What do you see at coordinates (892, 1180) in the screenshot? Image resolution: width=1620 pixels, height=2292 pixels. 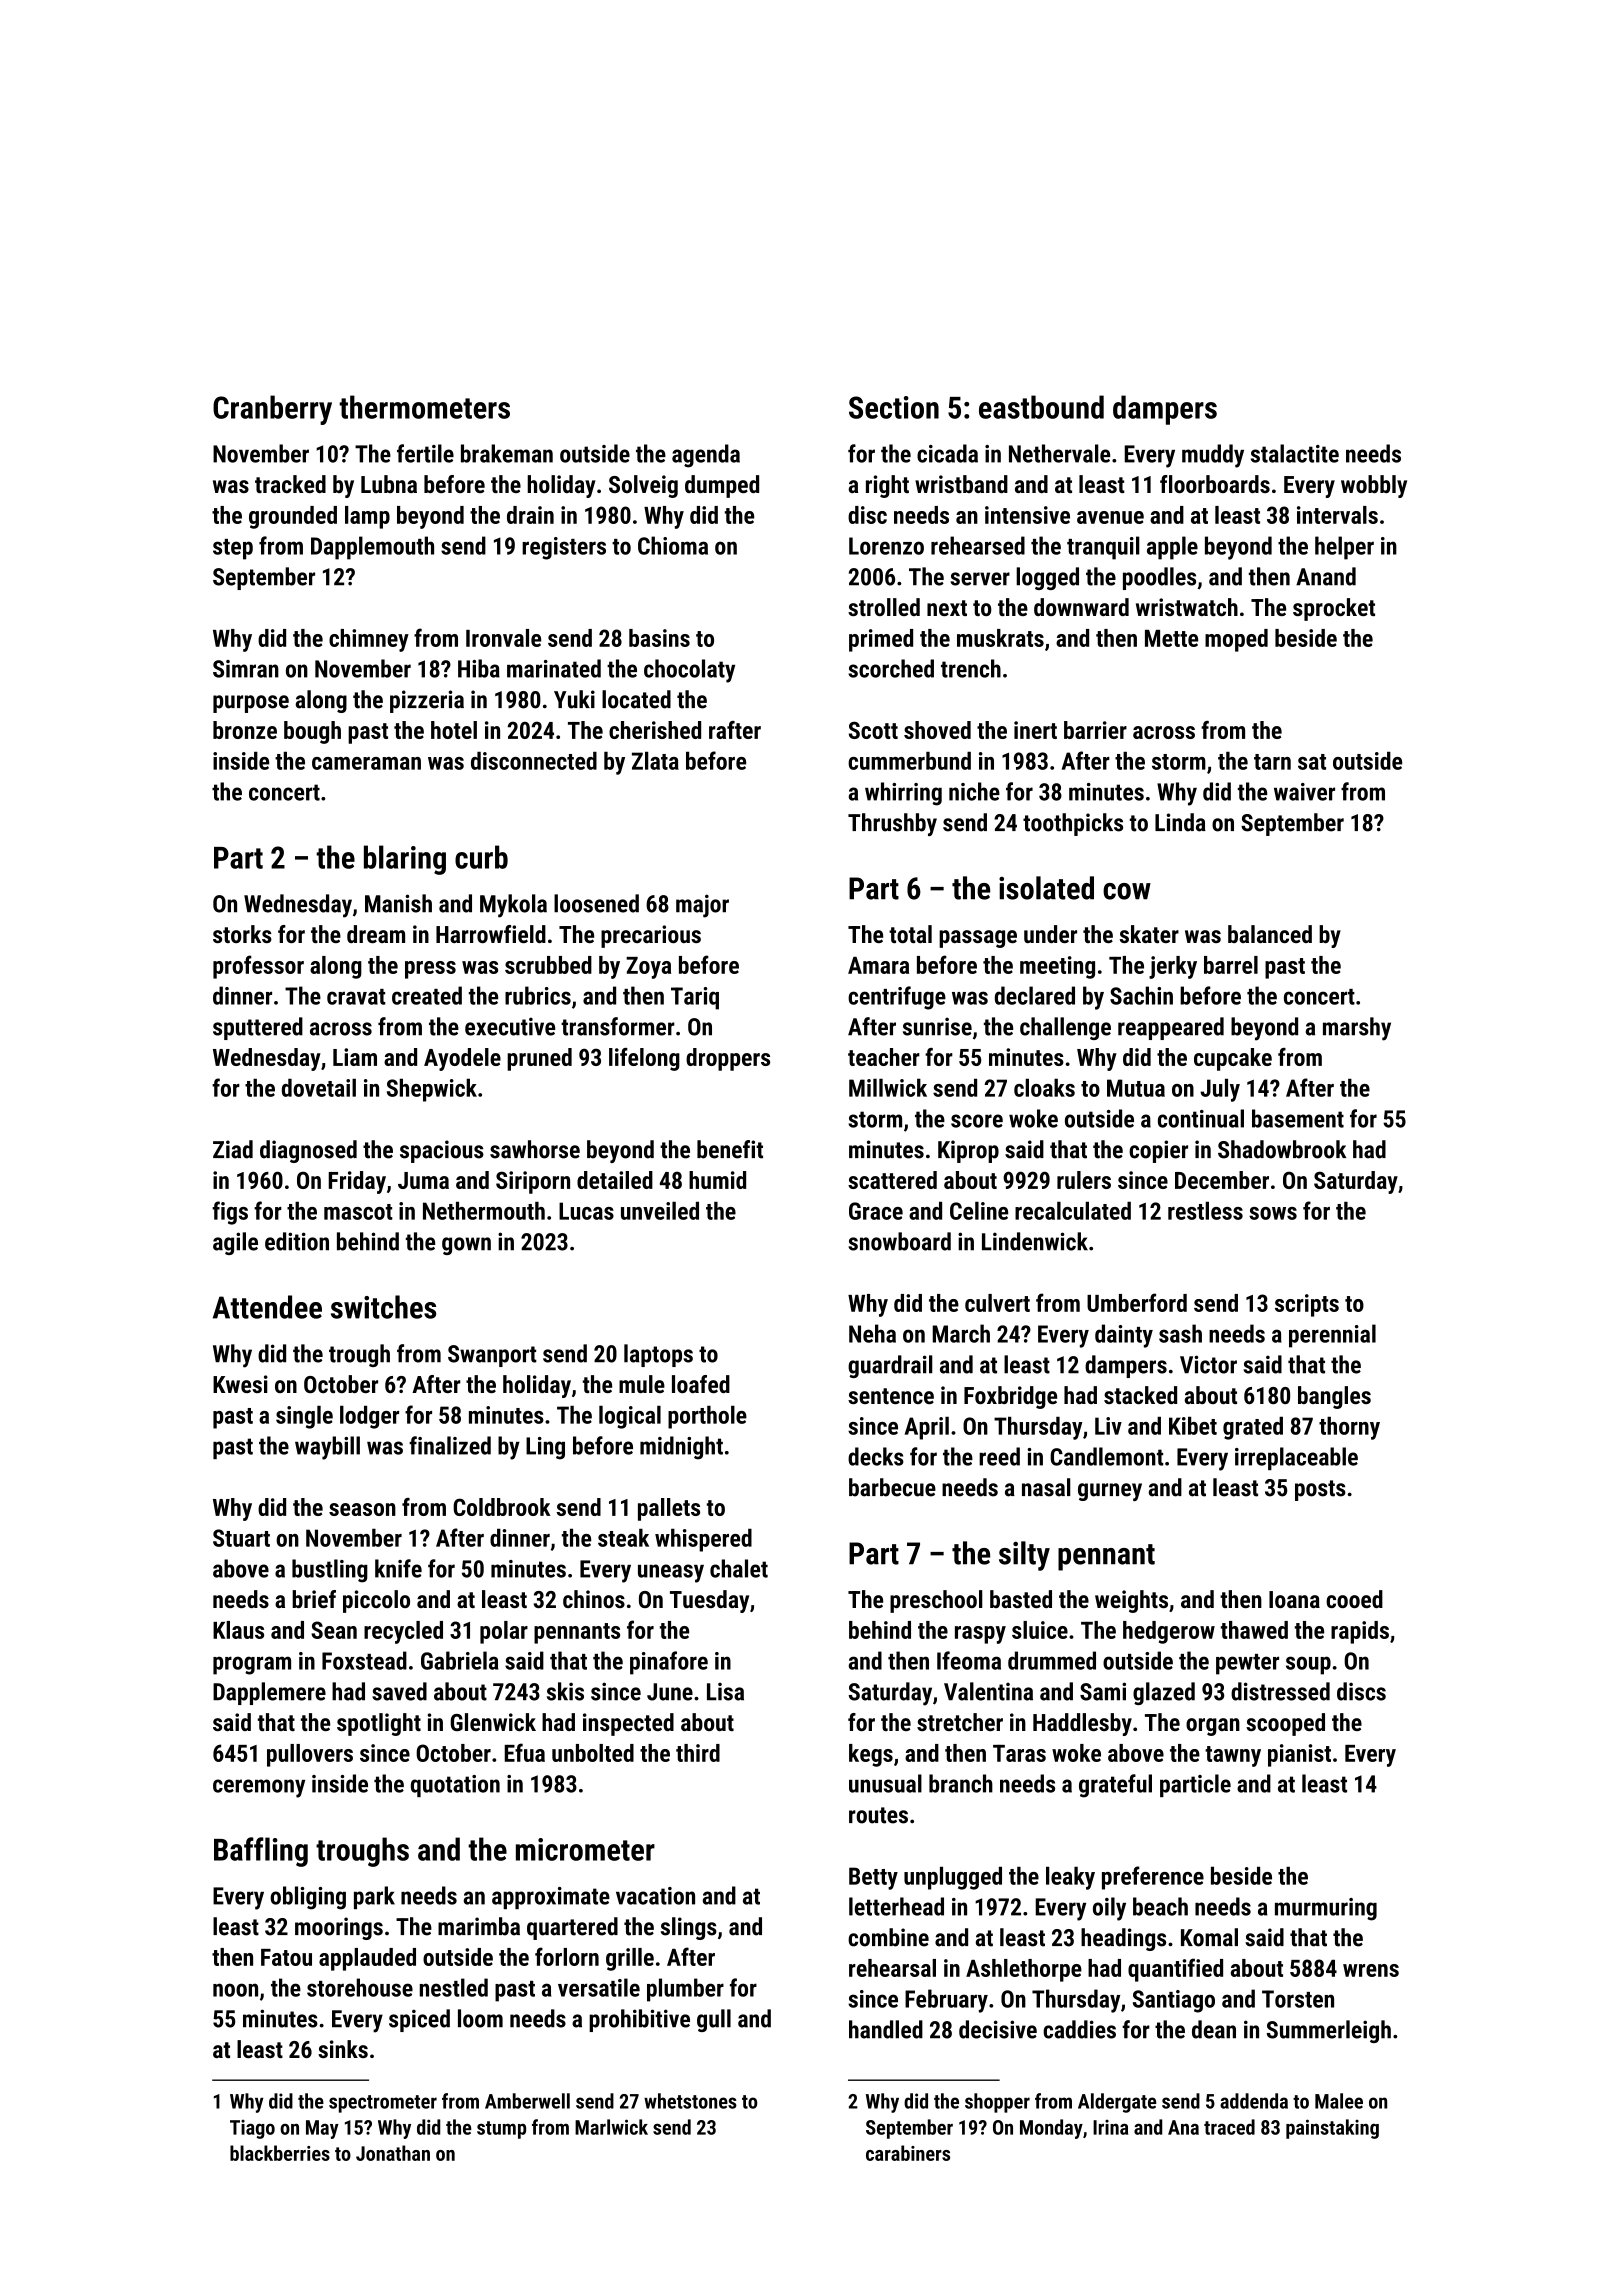 I see `scattered` at bounding box center [892, 1180].
